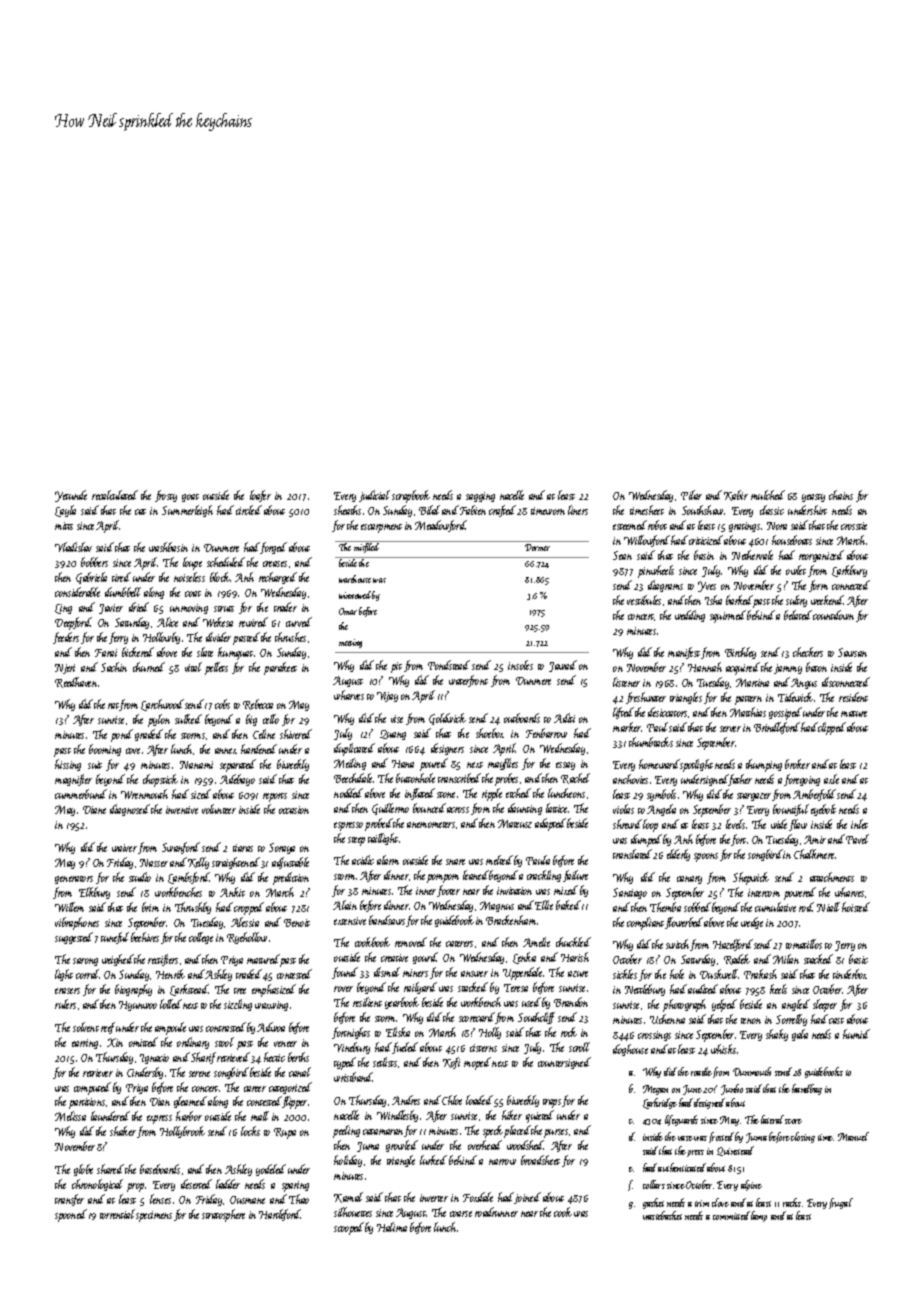 The width and height of the screenshot is (924, 1308). Describe the element at coordinates (69, 1200) in the screenshot. I see `transfer` at that location.
